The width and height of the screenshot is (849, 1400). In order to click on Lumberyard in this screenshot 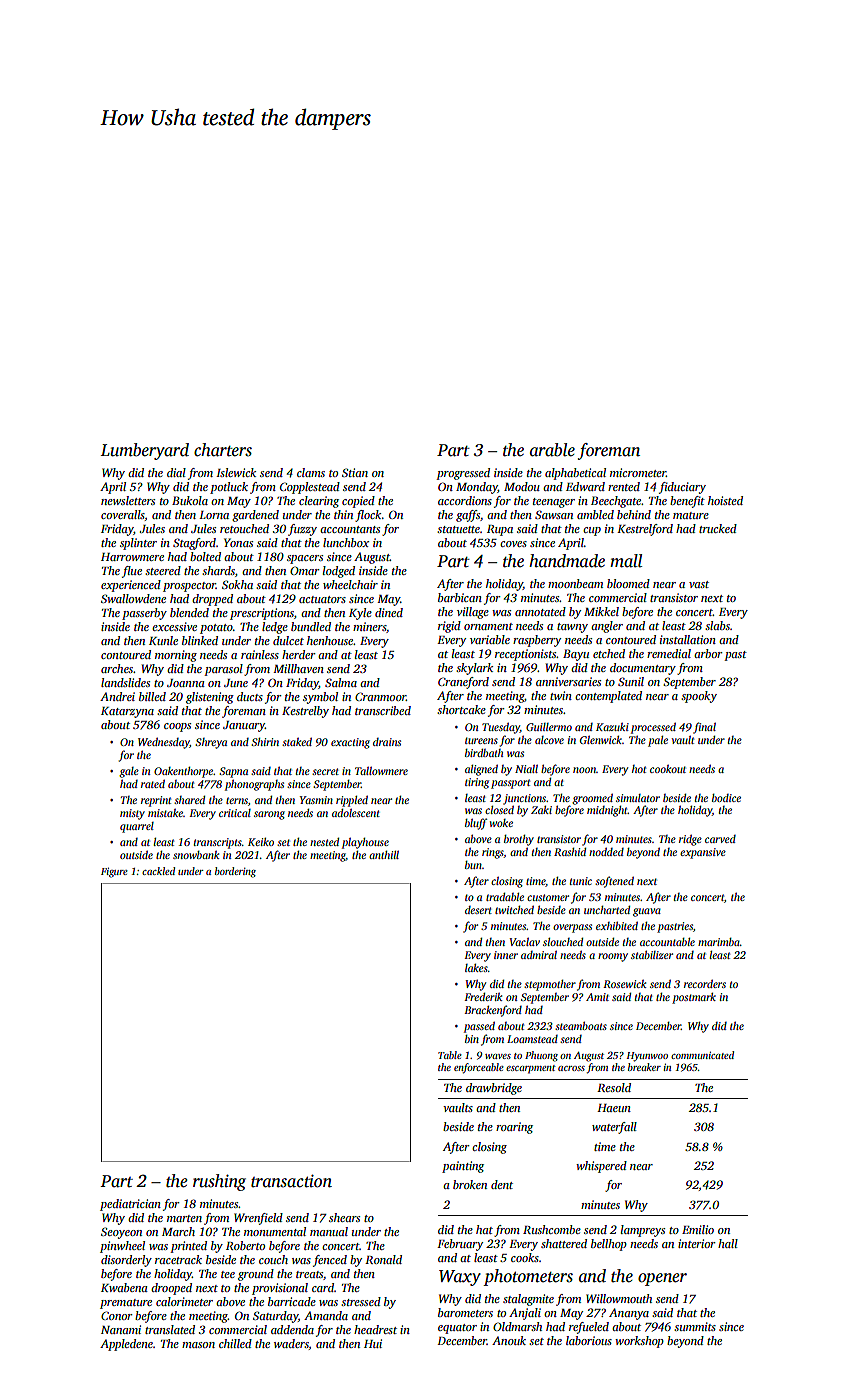, I will do `click(145, 451)`.
